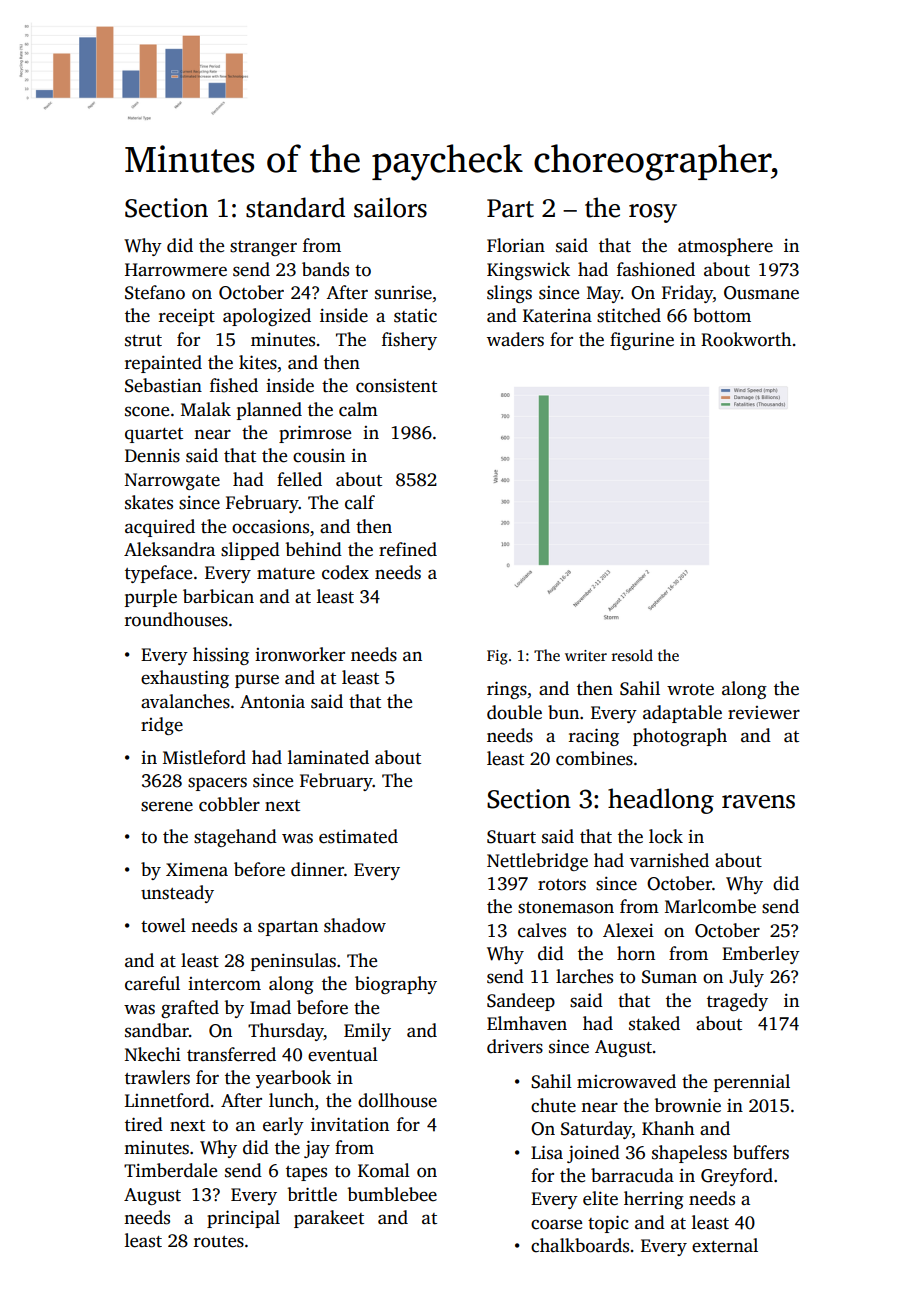  I want to click on dinner, so click(317, 869).
